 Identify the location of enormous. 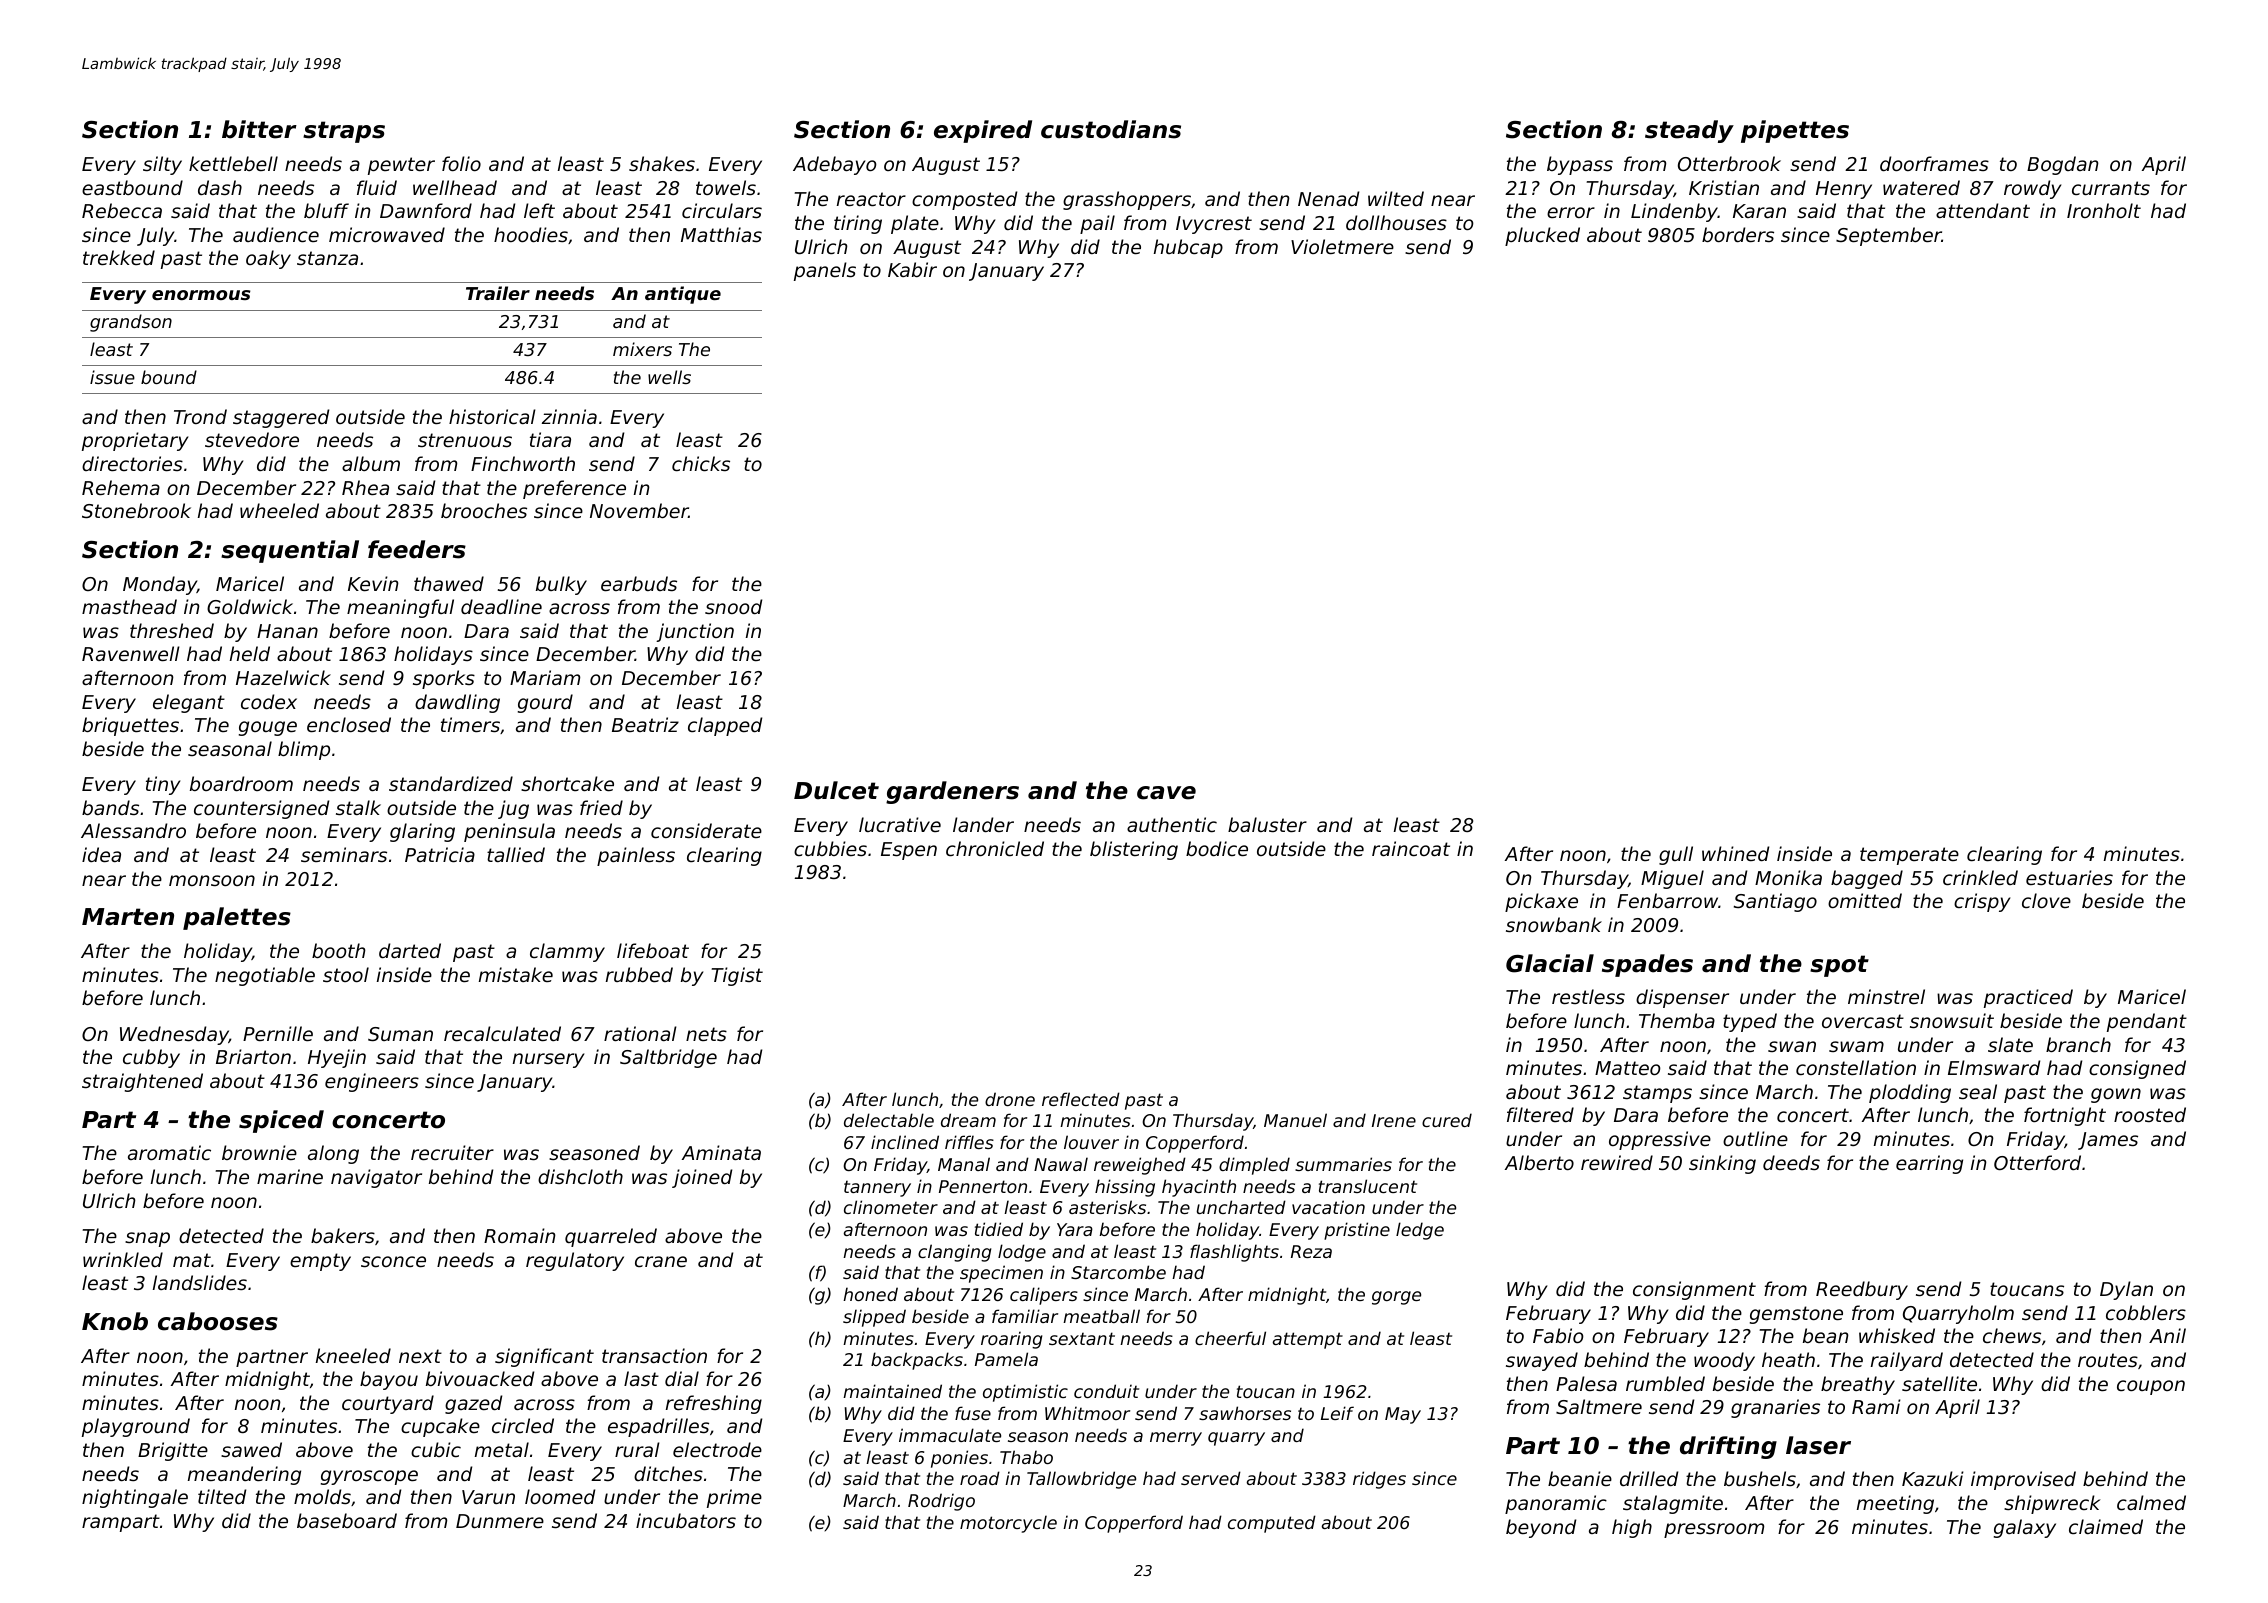
(201, 295).
